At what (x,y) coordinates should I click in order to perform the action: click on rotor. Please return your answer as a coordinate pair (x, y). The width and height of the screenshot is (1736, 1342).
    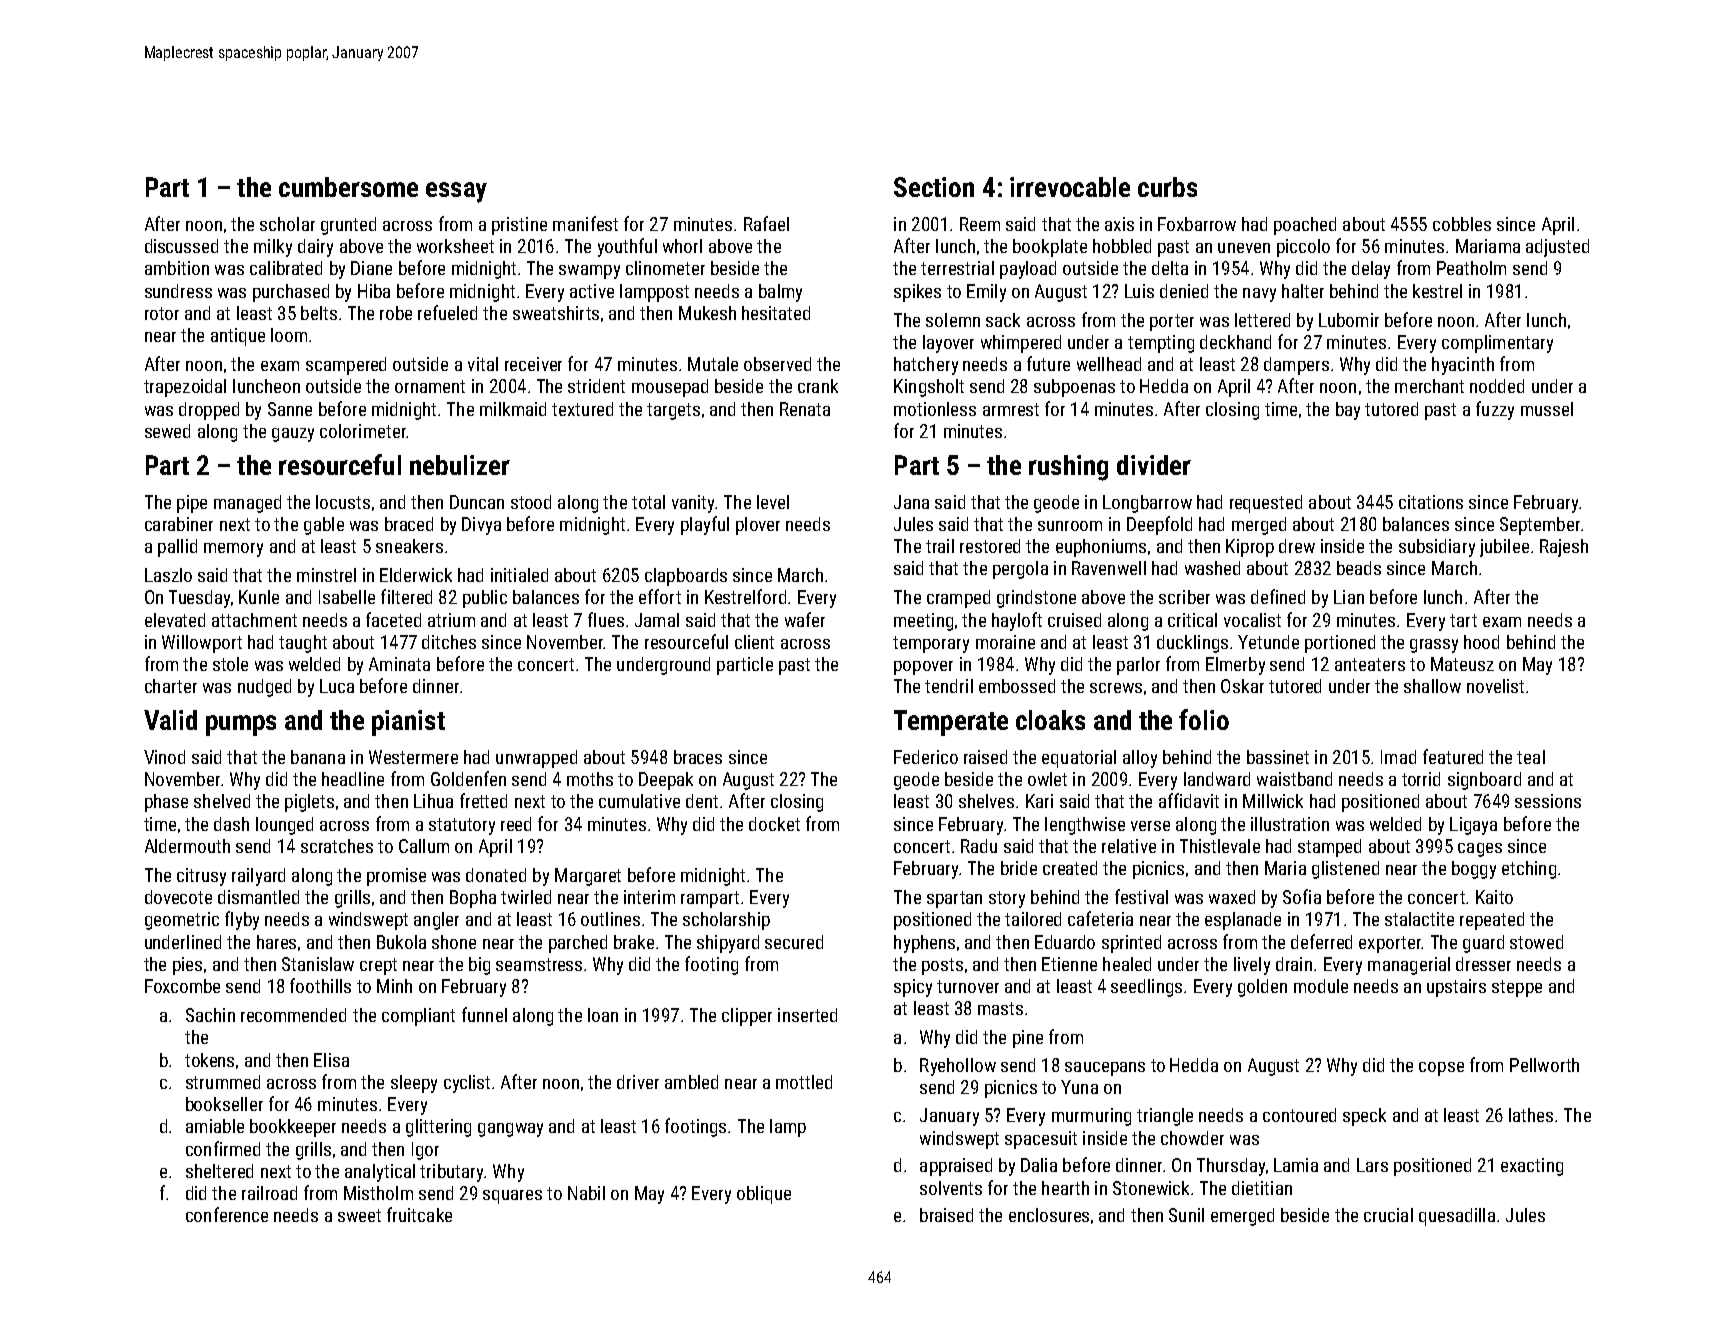
    Looking at the image, I should click on (162, 313).
